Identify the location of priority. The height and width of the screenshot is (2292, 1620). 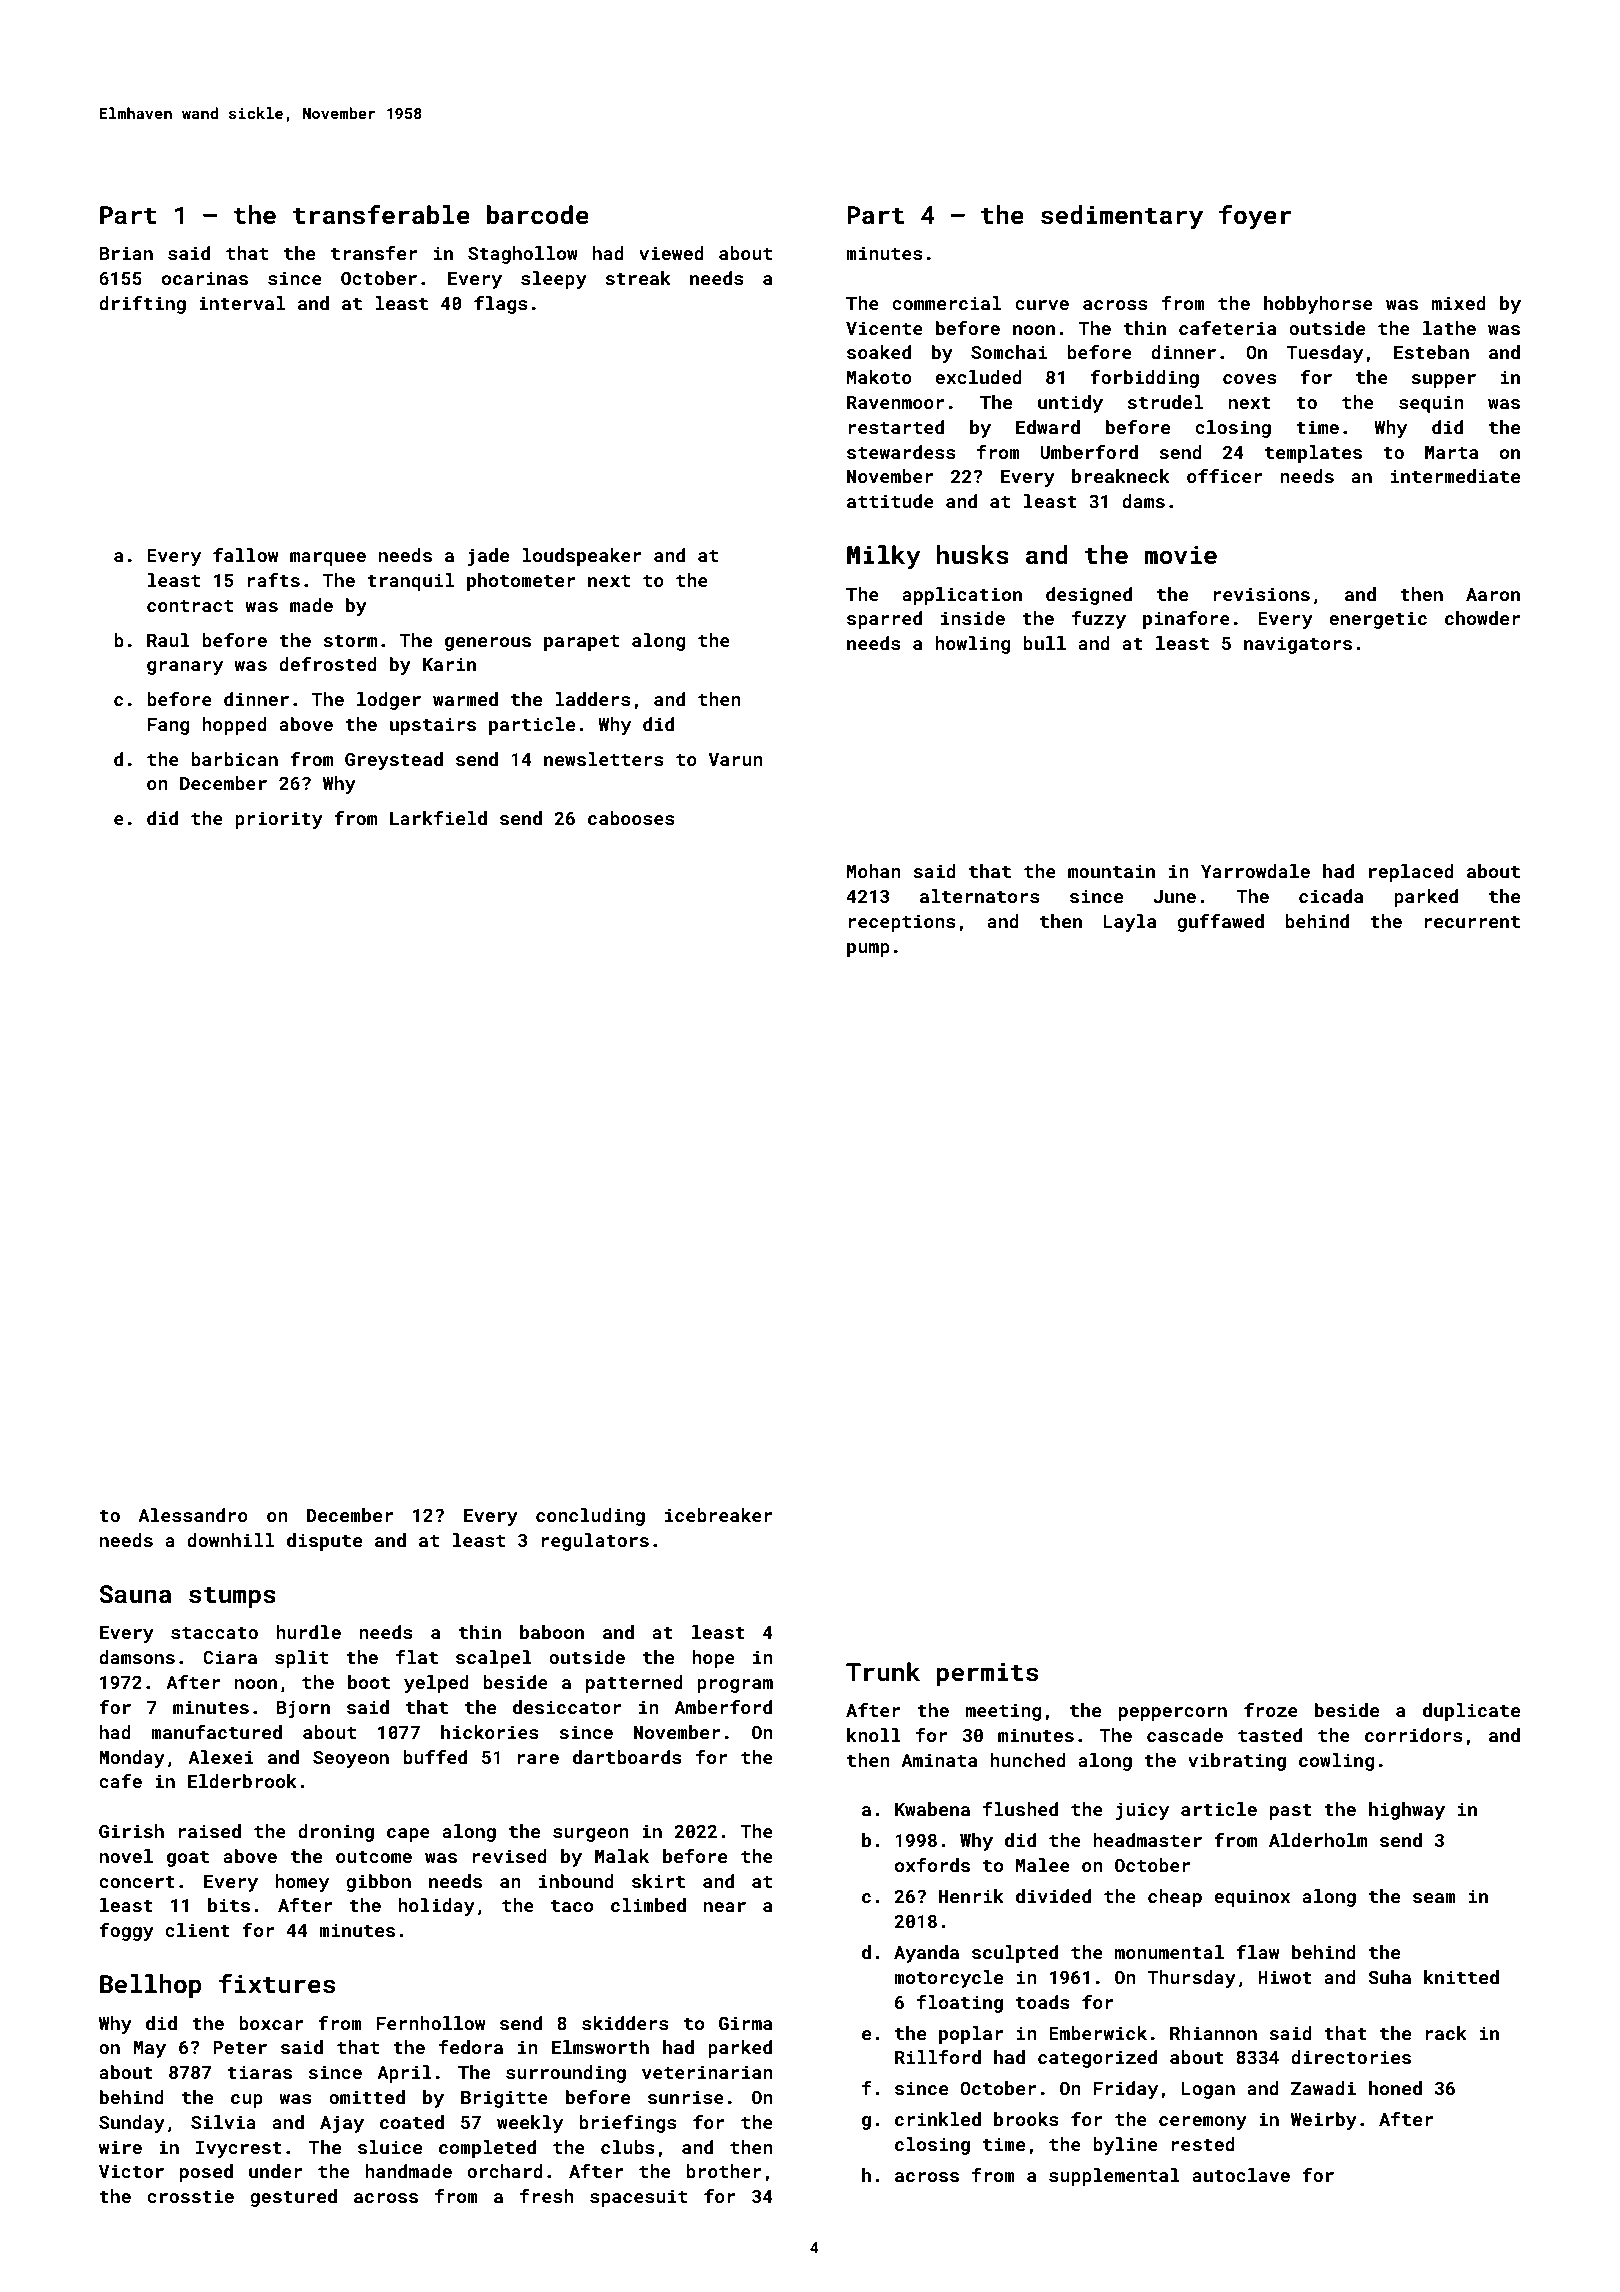
(279, 820).
